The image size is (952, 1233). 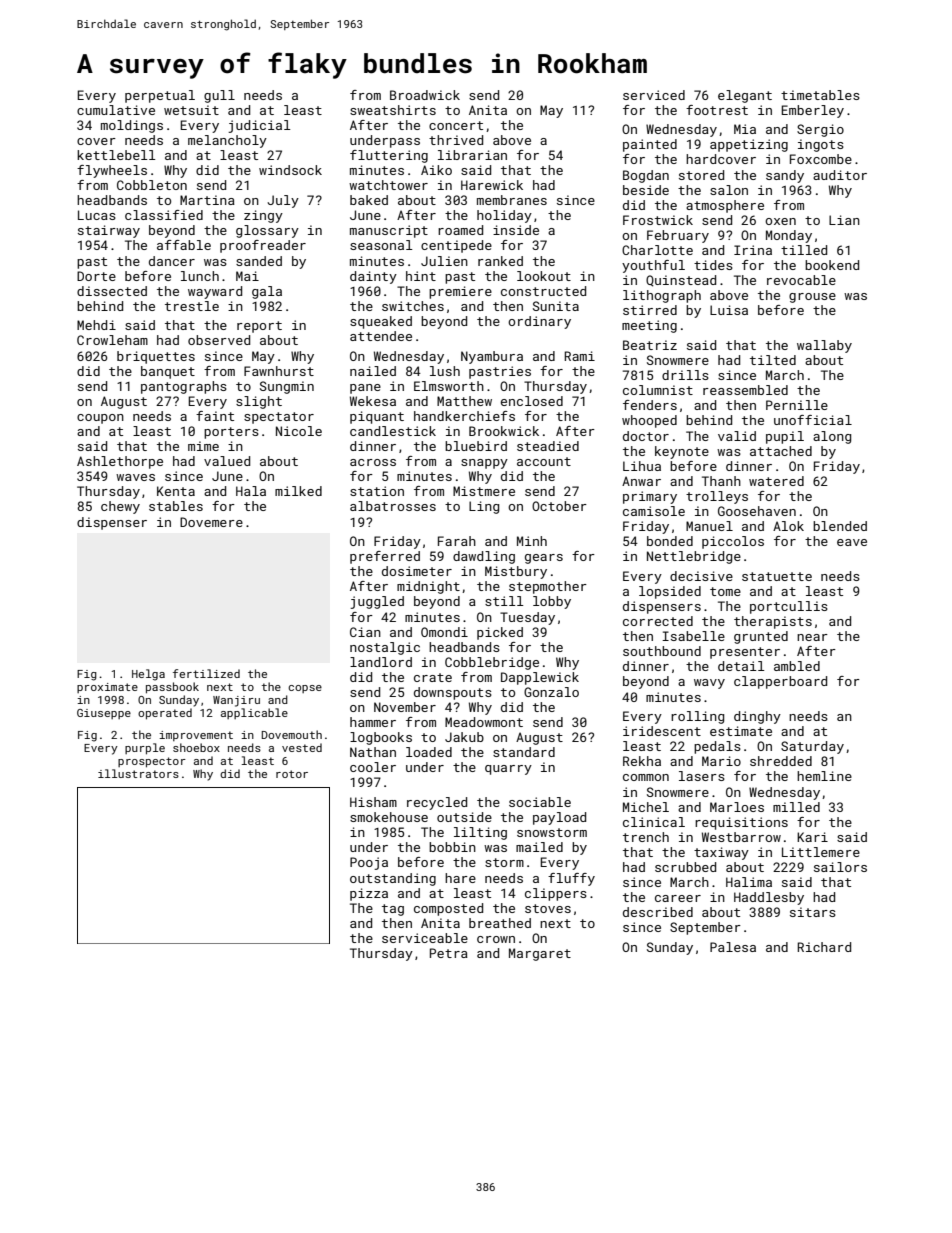 What do you see at coordinates (369, 894) in the screenshot?
I see `pizza` at bounding box center [369, 894].
